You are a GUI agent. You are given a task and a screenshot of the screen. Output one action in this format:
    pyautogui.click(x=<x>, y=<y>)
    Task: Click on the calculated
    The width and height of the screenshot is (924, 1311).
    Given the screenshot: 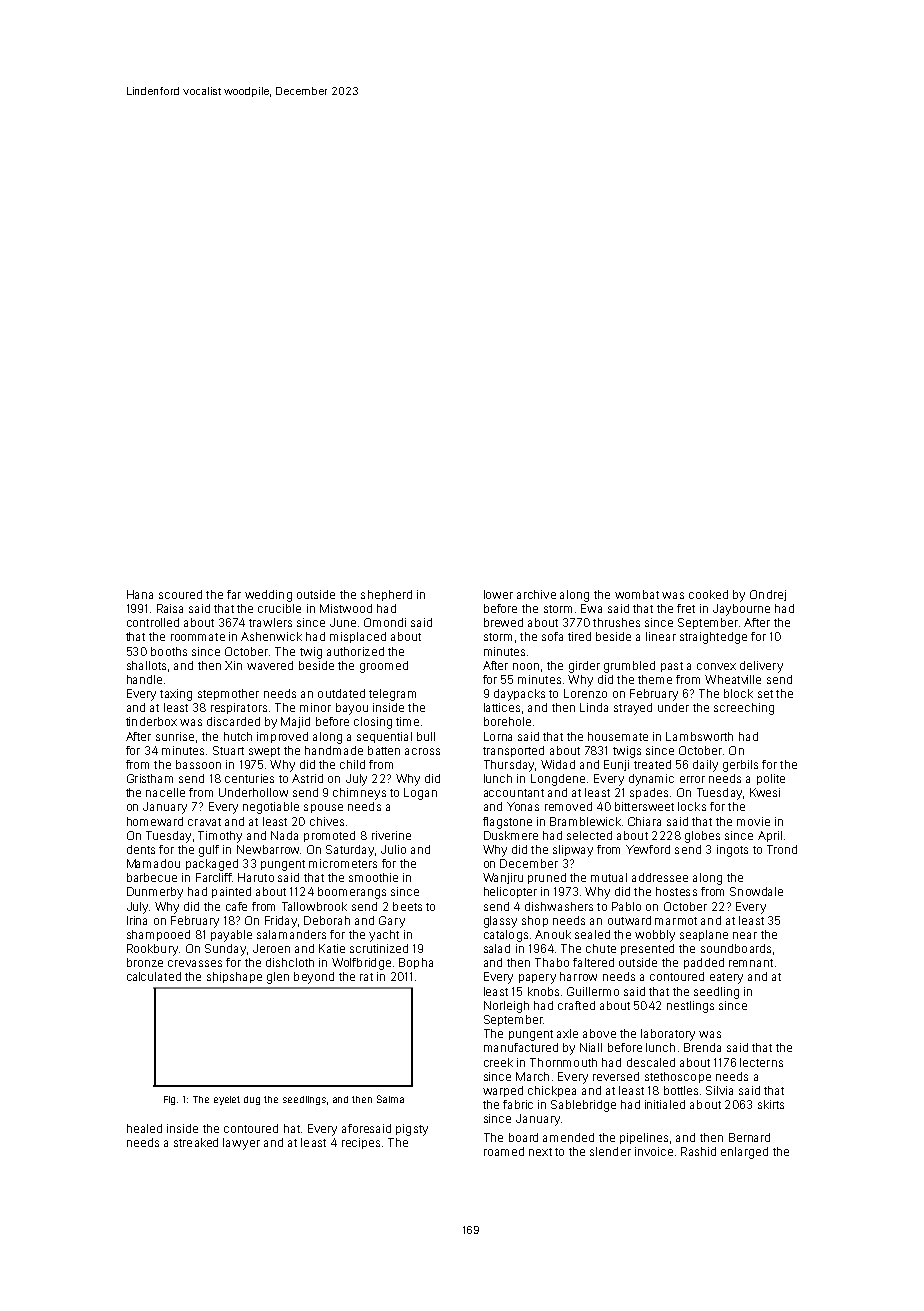 What is the action you would take?
    pyautogui.click(x=154, y=976)
